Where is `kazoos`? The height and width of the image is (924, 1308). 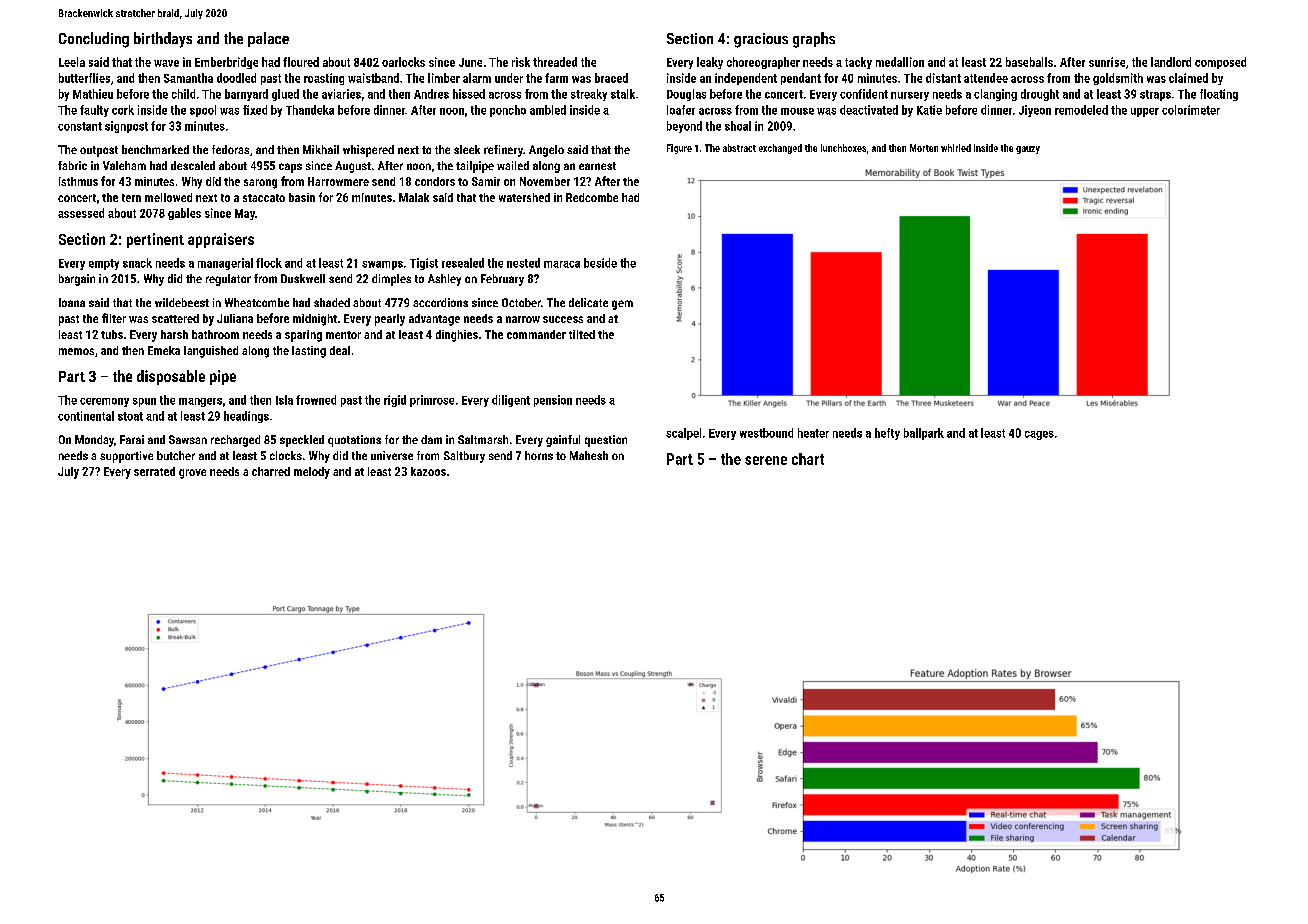
kazoos is located at coordinates (428, 471).
